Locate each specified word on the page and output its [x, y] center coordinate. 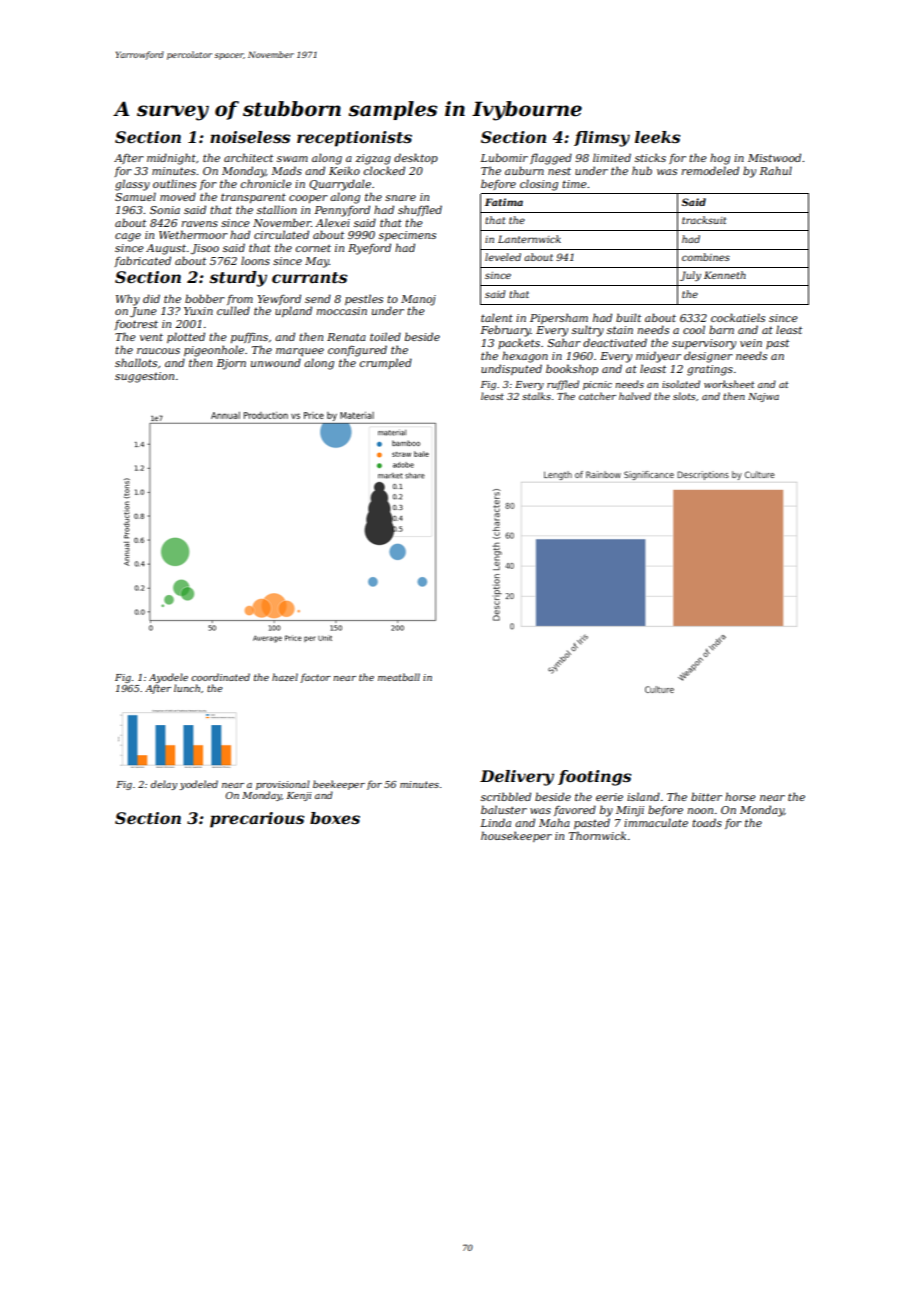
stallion [277, 209]
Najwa [763, 397]
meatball [399, 677]
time [574, 184]
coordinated [220, 677]
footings [595, 778]
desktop [416, 158]
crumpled [386, 363]
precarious [257, 820]
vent [151, 337]
